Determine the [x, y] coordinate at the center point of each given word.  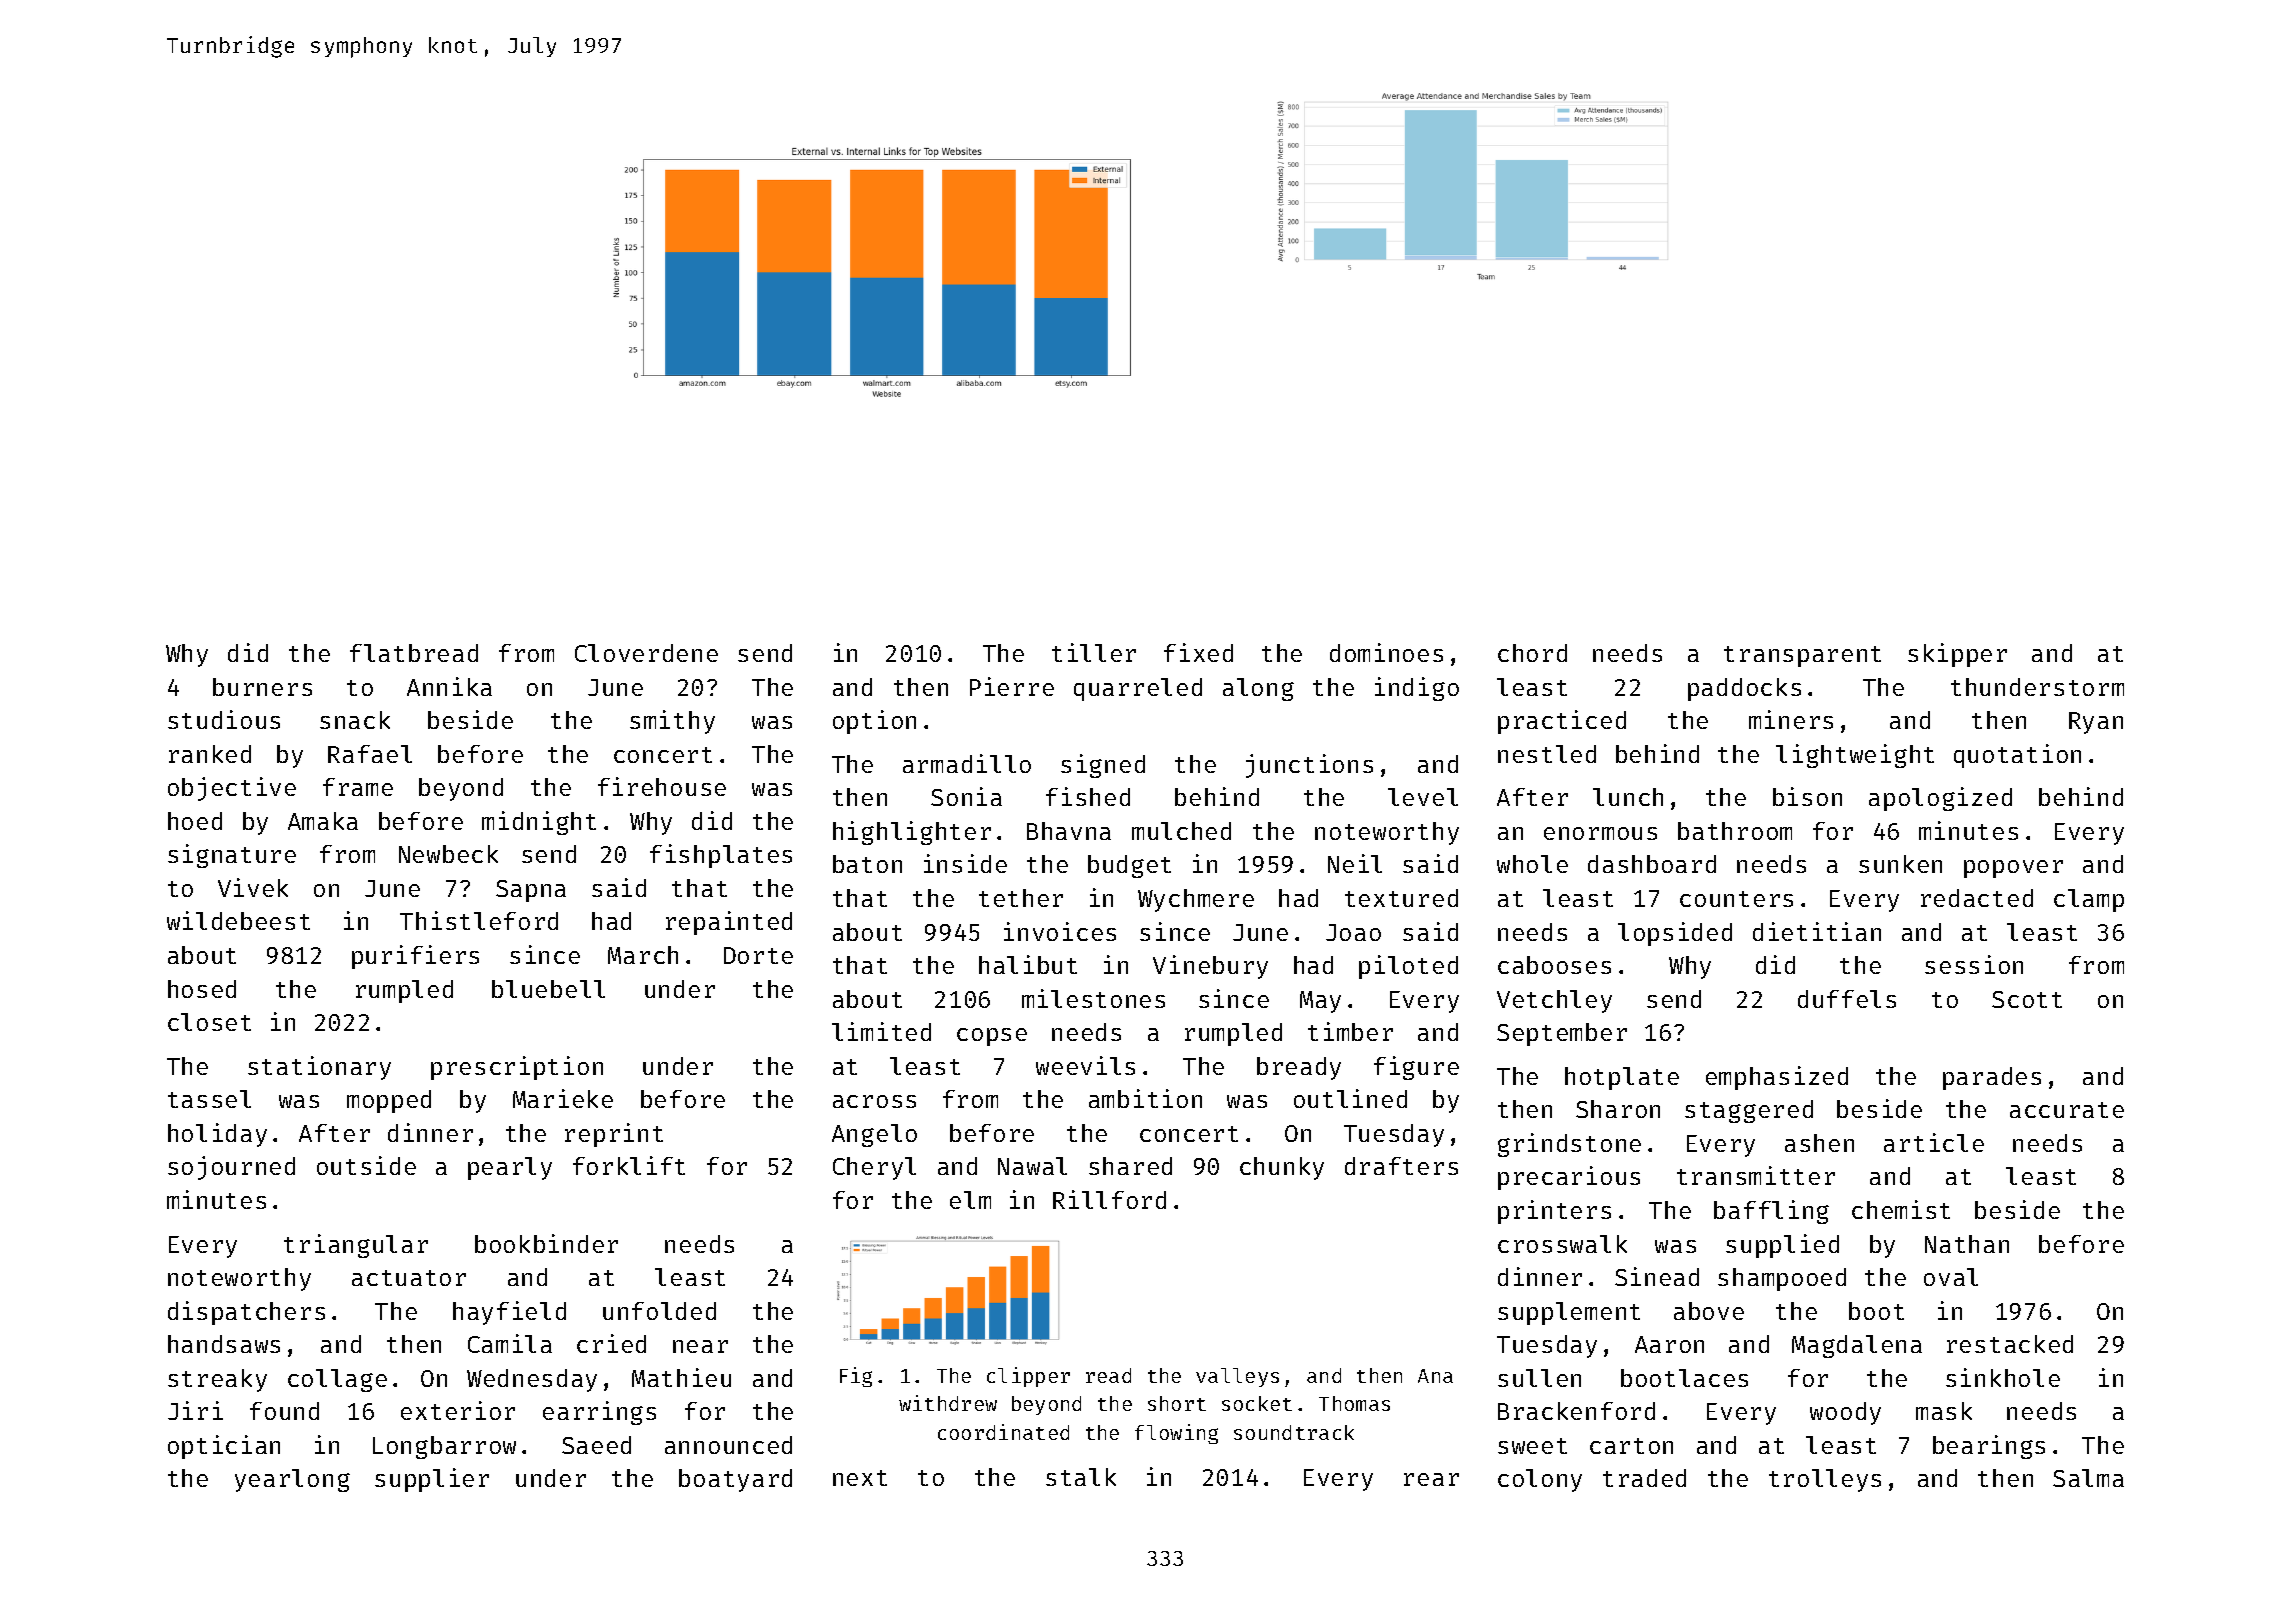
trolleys [1825, 1480]
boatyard [735, 1480]
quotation [2017, 756]
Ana [1435, 1376]
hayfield [509, 1313]
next [860, 1478]
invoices [1060, 931]
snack [355, 720]
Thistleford [479, 920]
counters [1736, 899]
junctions [1309, 766]
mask [1944, 1411]
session [1974, 964]
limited [881, 1031]
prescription [517, 1068]
